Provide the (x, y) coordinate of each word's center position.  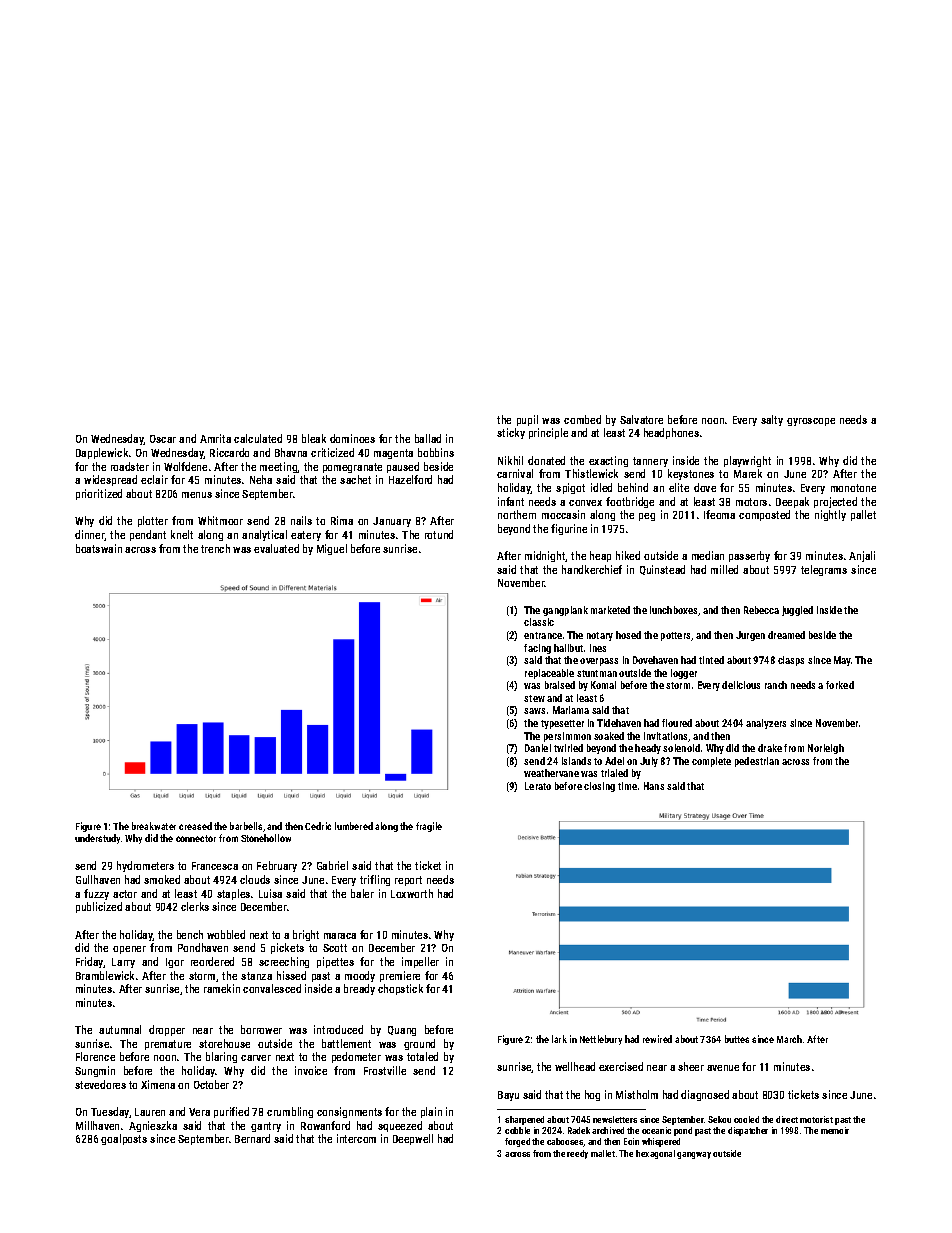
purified (231, 1112)
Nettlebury (601, 1040)
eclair (154, 479)
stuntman (597, 673)
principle (548, 433)
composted (764, 515)
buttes (737, 1039)
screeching (284, 962)
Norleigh (826, 749)
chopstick (400, 989)
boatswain (99, 548)
